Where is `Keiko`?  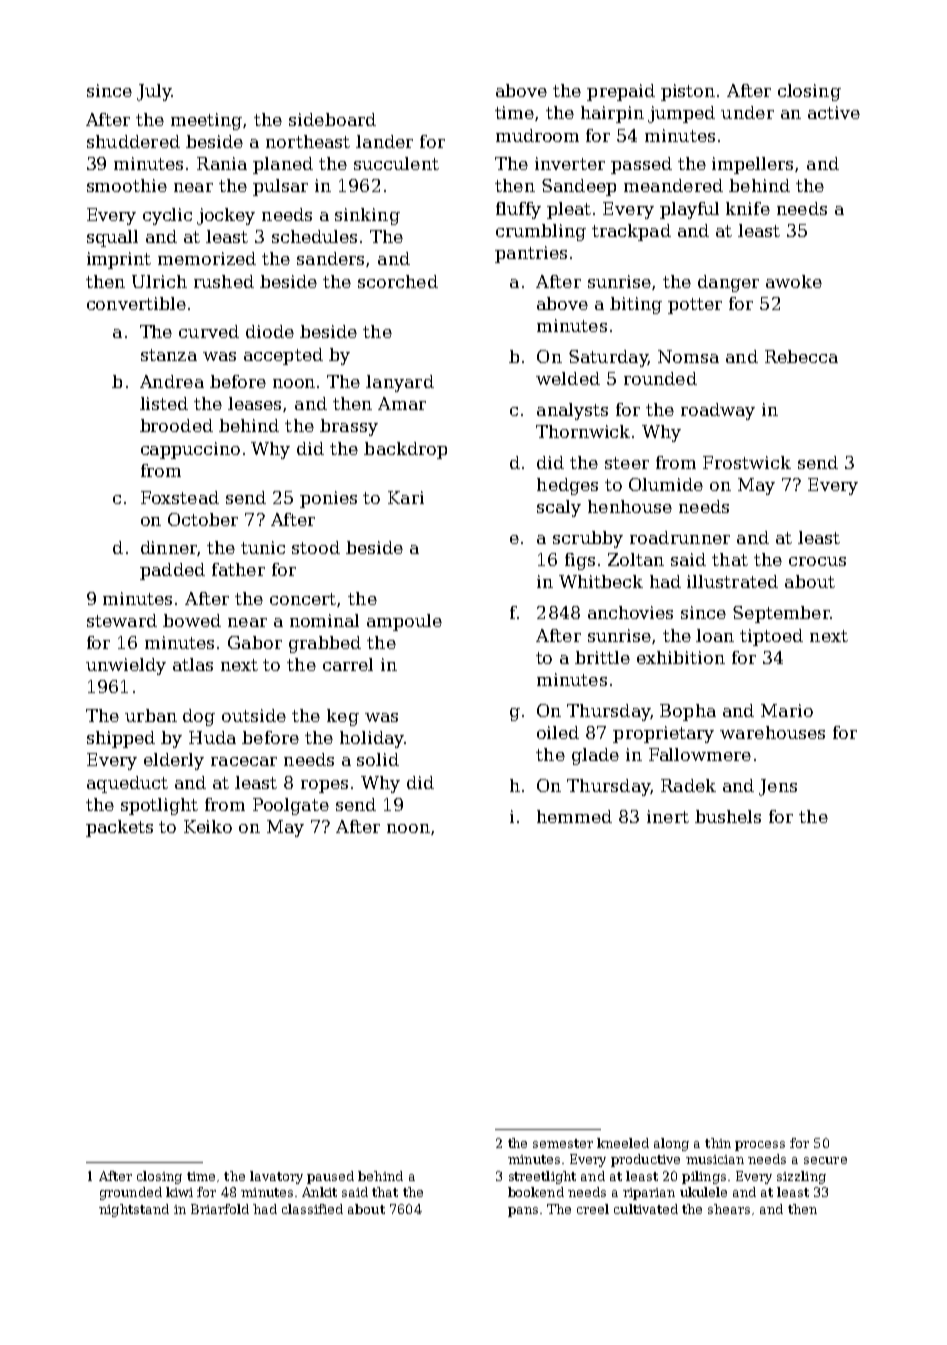 Keiko is located at coordinates (208, 826).
